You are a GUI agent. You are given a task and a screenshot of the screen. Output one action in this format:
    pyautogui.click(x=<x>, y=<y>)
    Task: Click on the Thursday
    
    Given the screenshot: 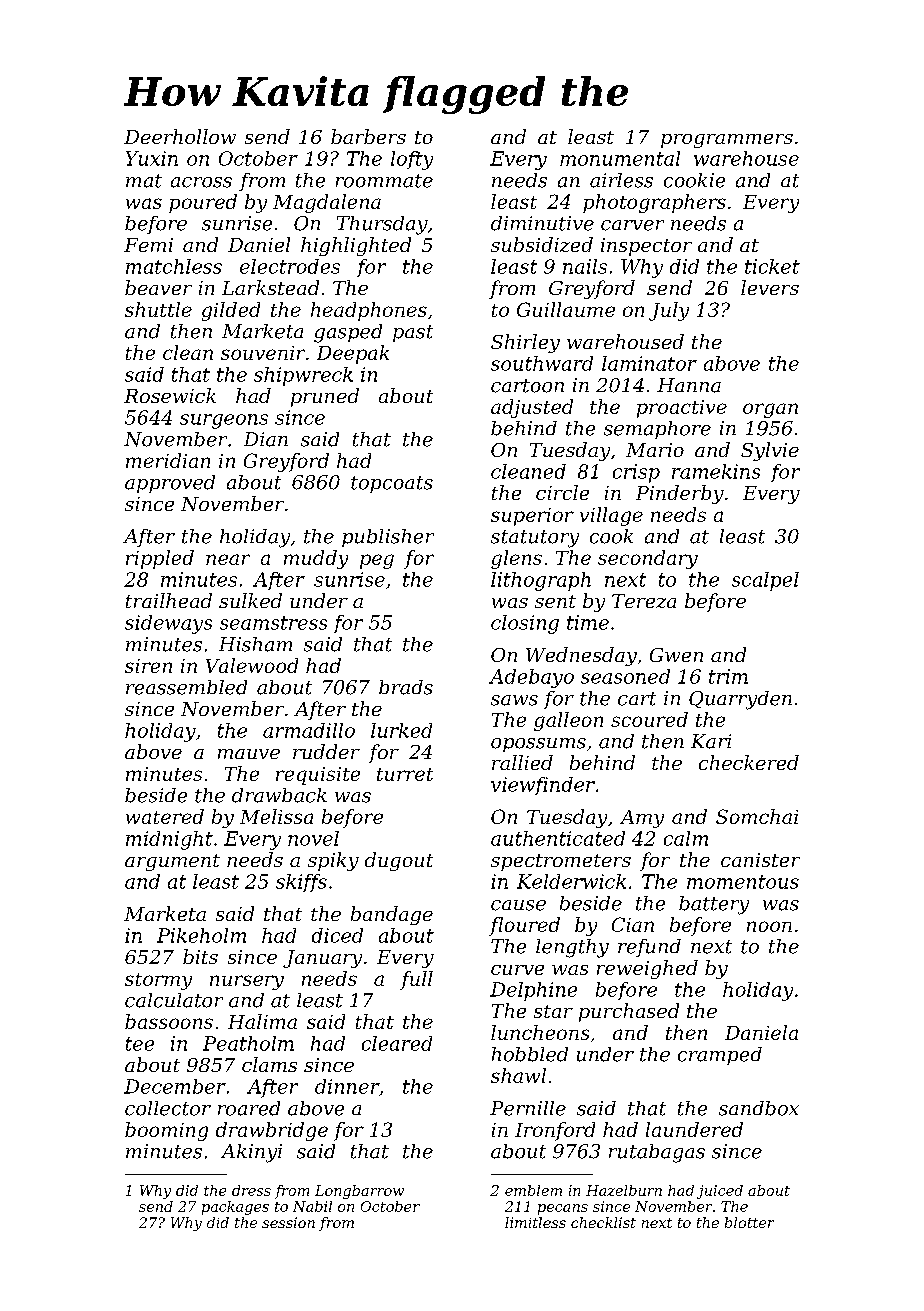 What is the action you would take?
    pyautogui.click(x=382, y=225)
